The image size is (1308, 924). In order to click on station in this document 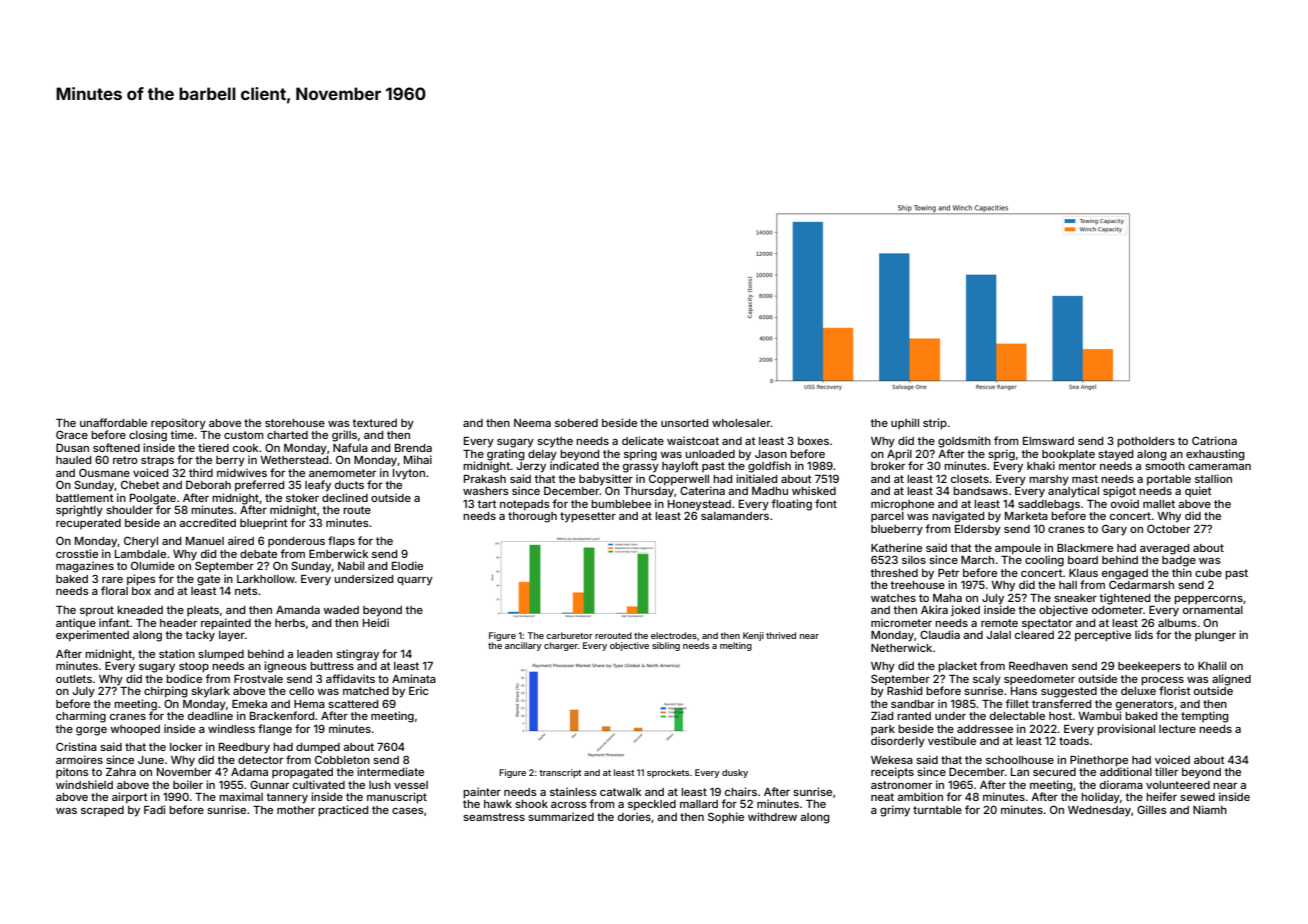, I will do `click(177, 653)`.
